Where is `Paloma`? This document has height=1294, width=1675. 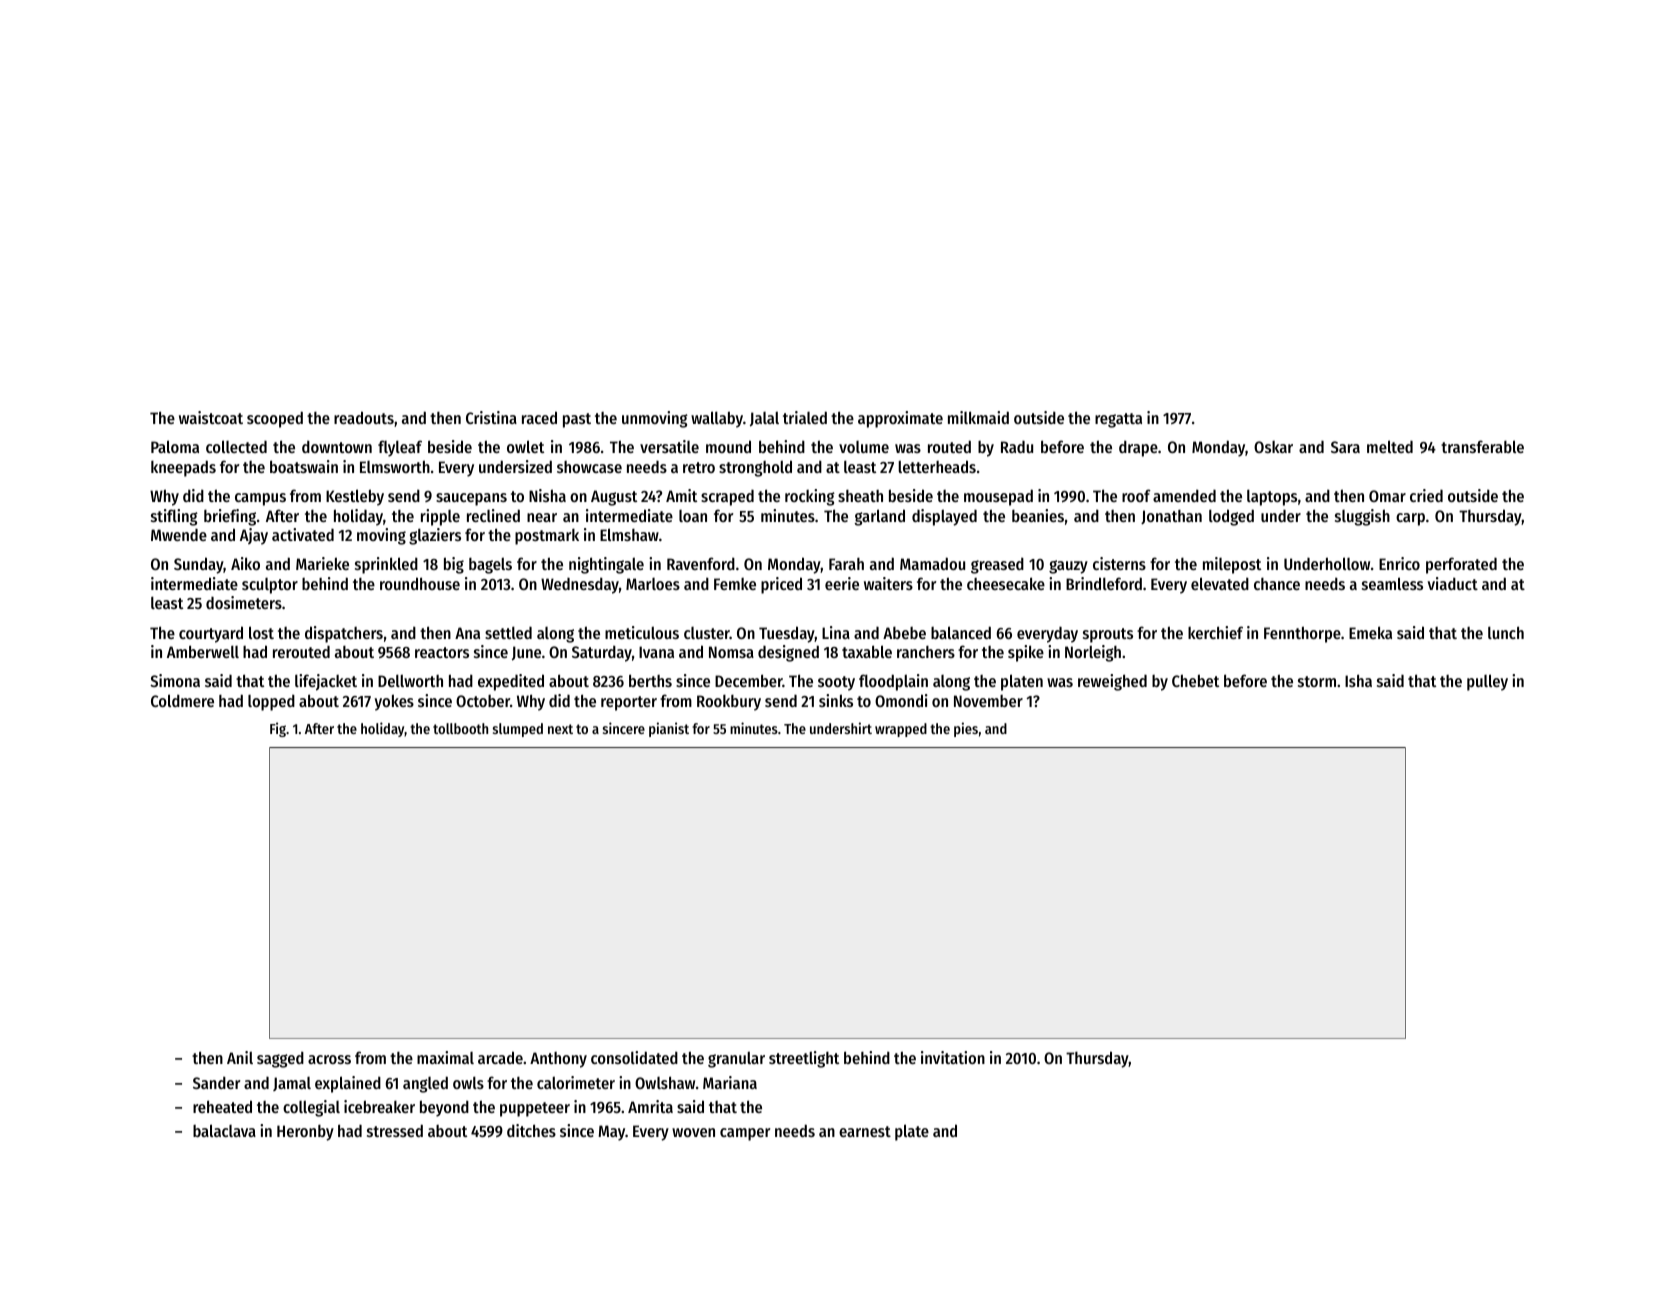 Paloma is located at coordinates (175, 446).
